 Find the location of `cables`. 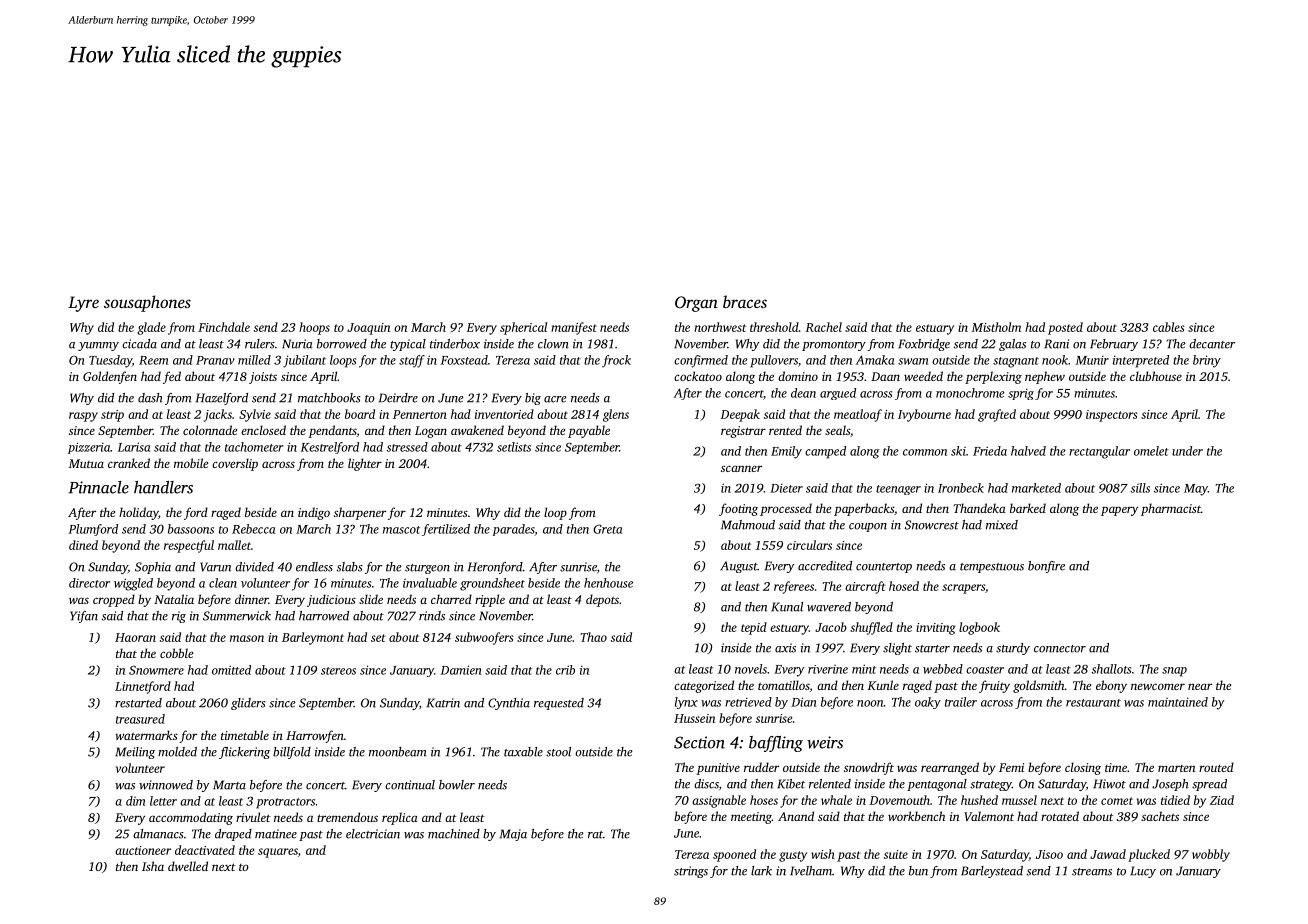

cables is located at coordinates (1169, 327).
